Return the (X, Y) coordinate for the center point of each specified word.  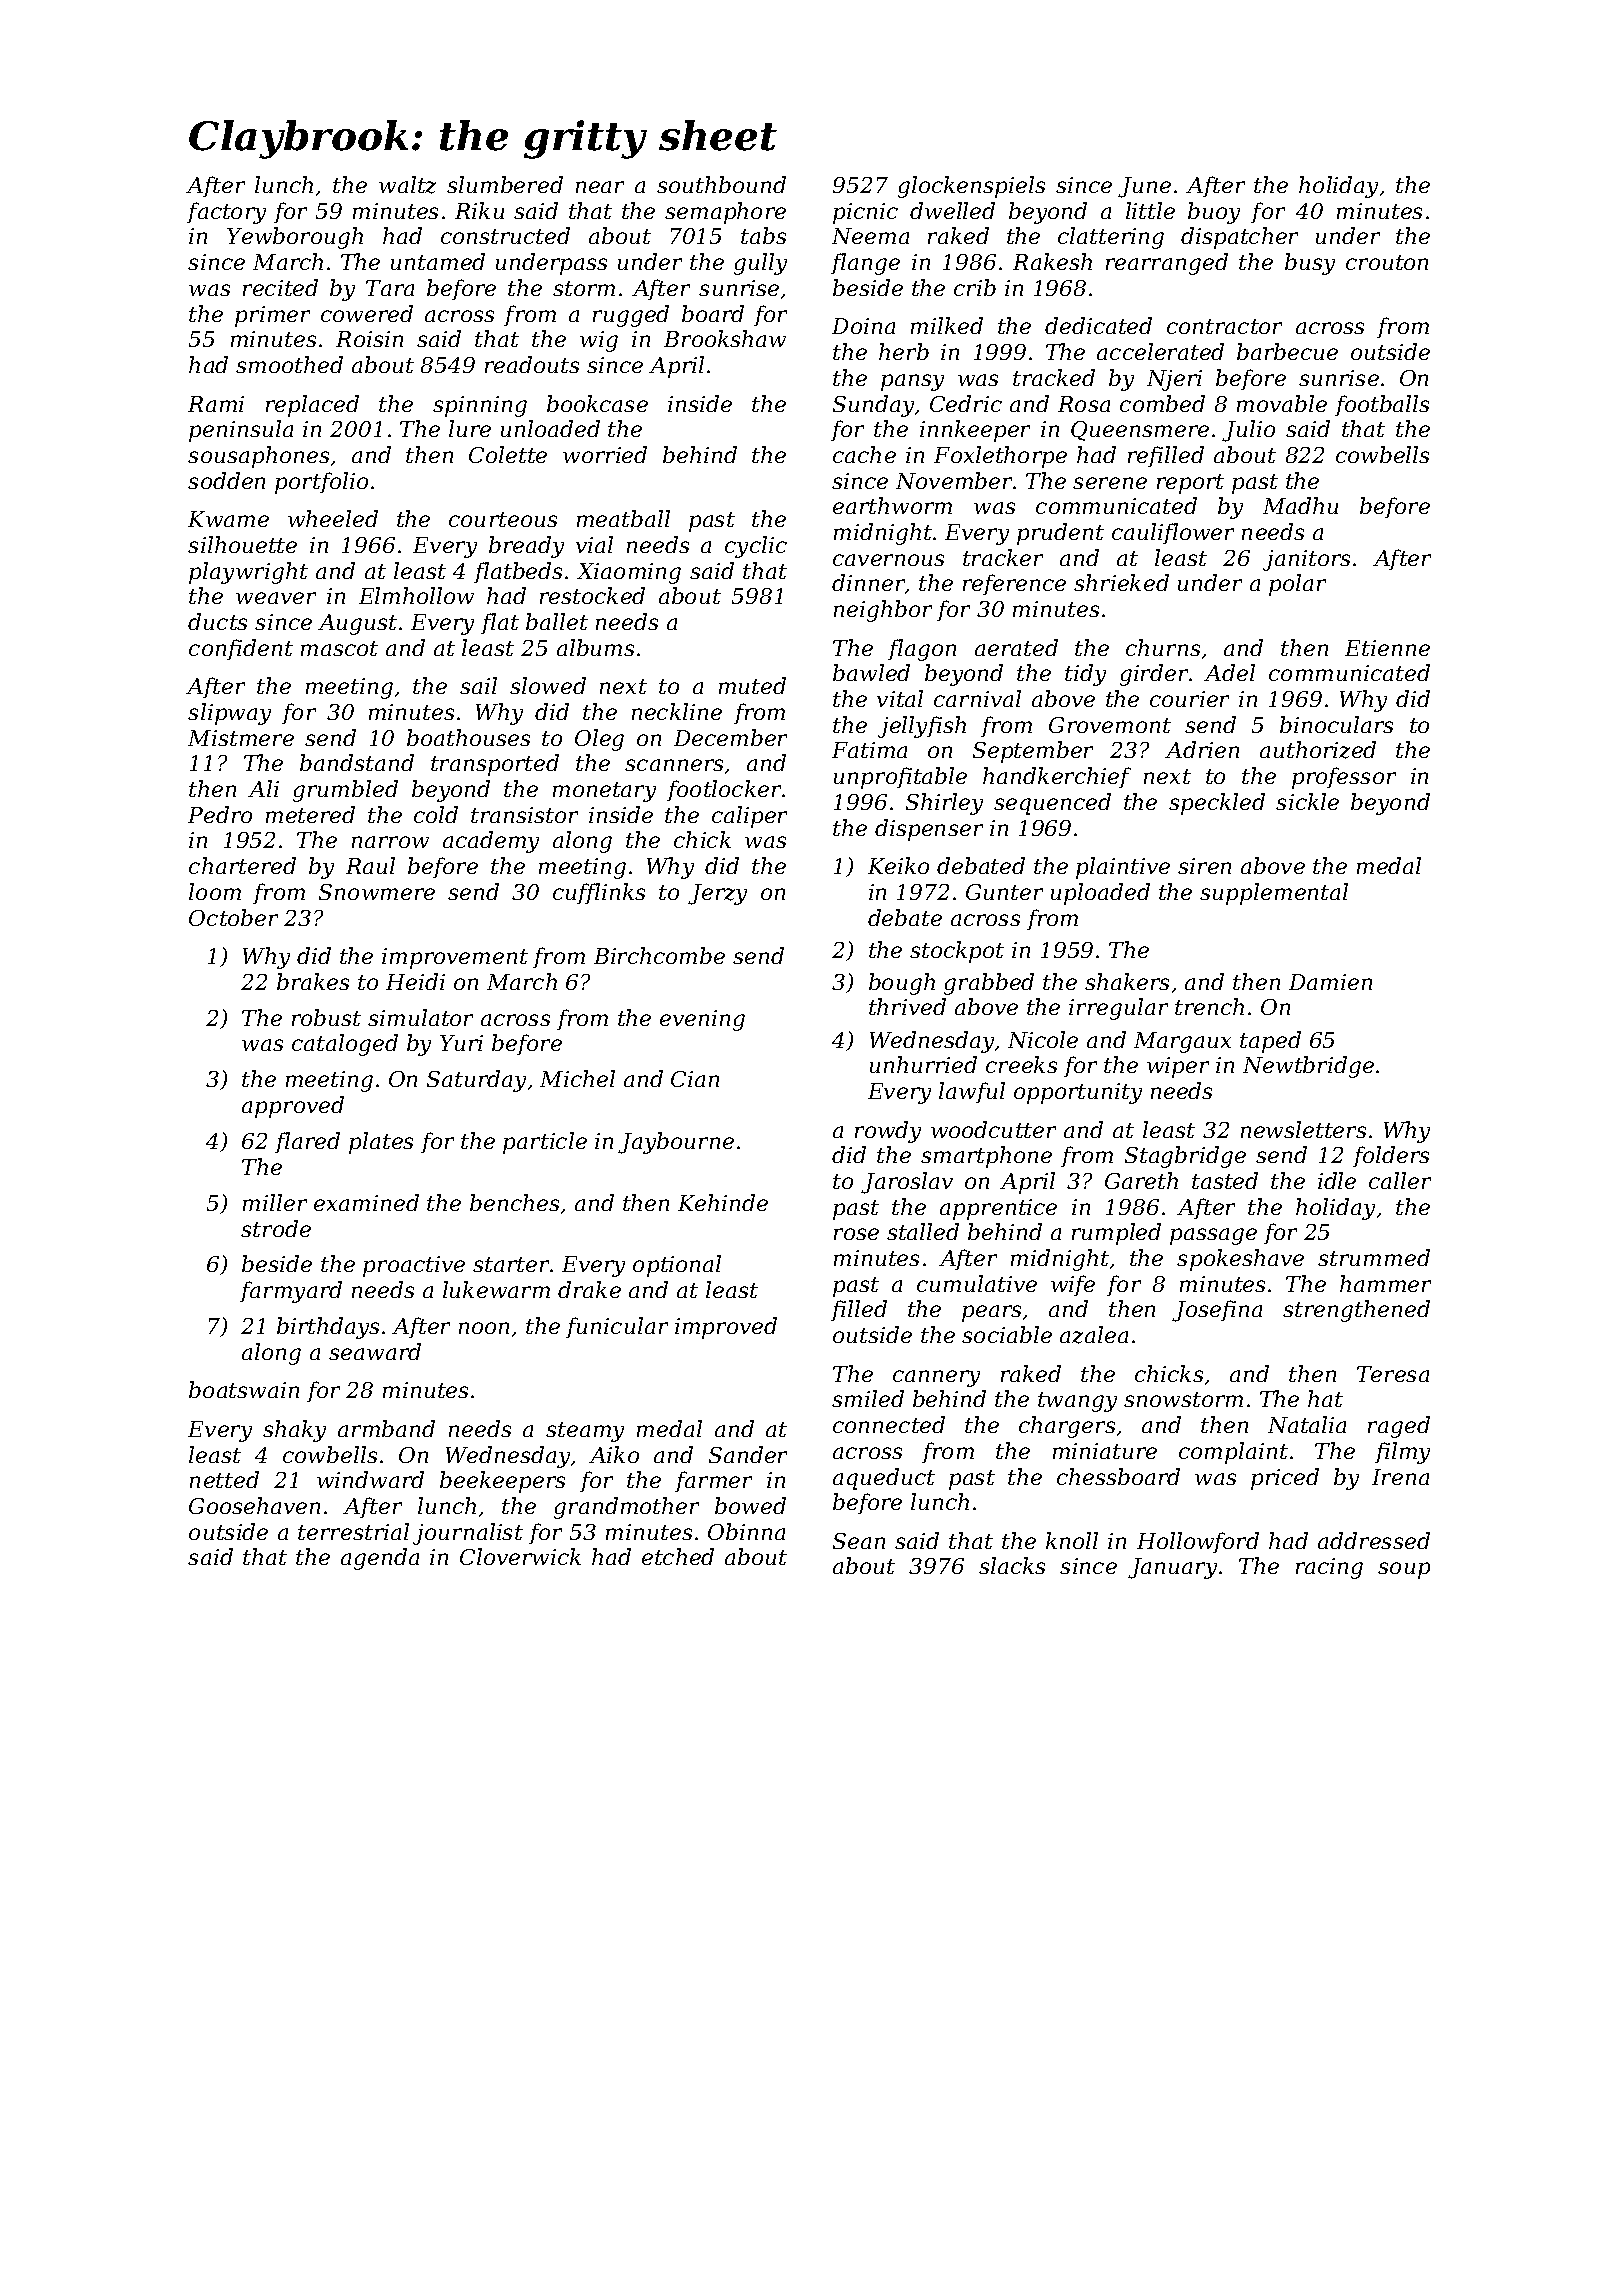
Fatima (869, 750)
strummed (1374, 1257)
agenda (380, 1559)
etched (678, 1556)
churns (1163, 647)
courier (1189, 699)
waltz (407, 185)
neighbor (883, 611)
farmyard (291, 1292)
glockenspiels (971, 187)
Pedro (220, 814)
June (1144, 187)
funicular (617, 1327)
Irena (1400, 1477)
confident (241, 649)
